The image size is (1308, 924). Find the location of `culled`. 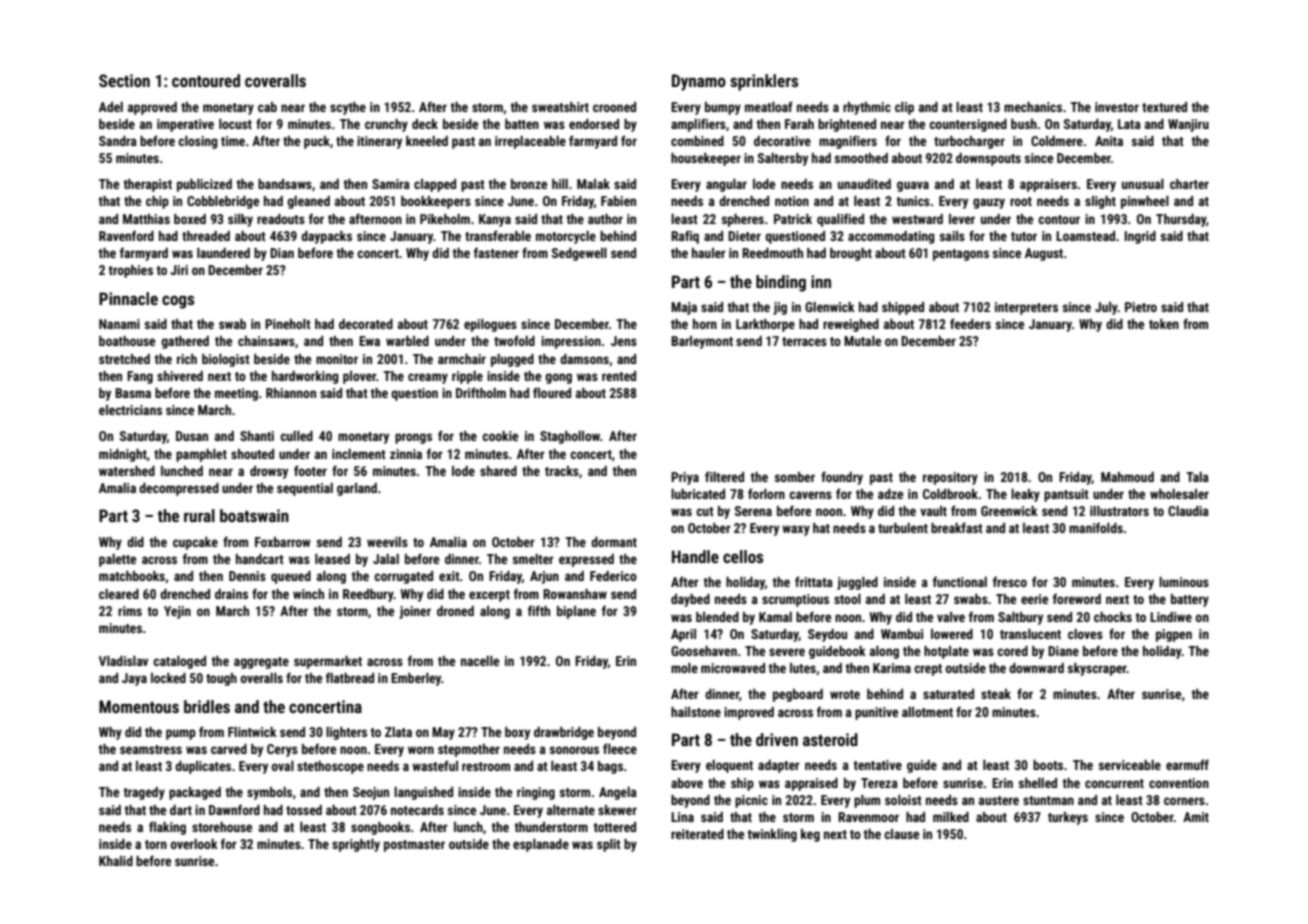

culled is located at coordinates (296, 436).
